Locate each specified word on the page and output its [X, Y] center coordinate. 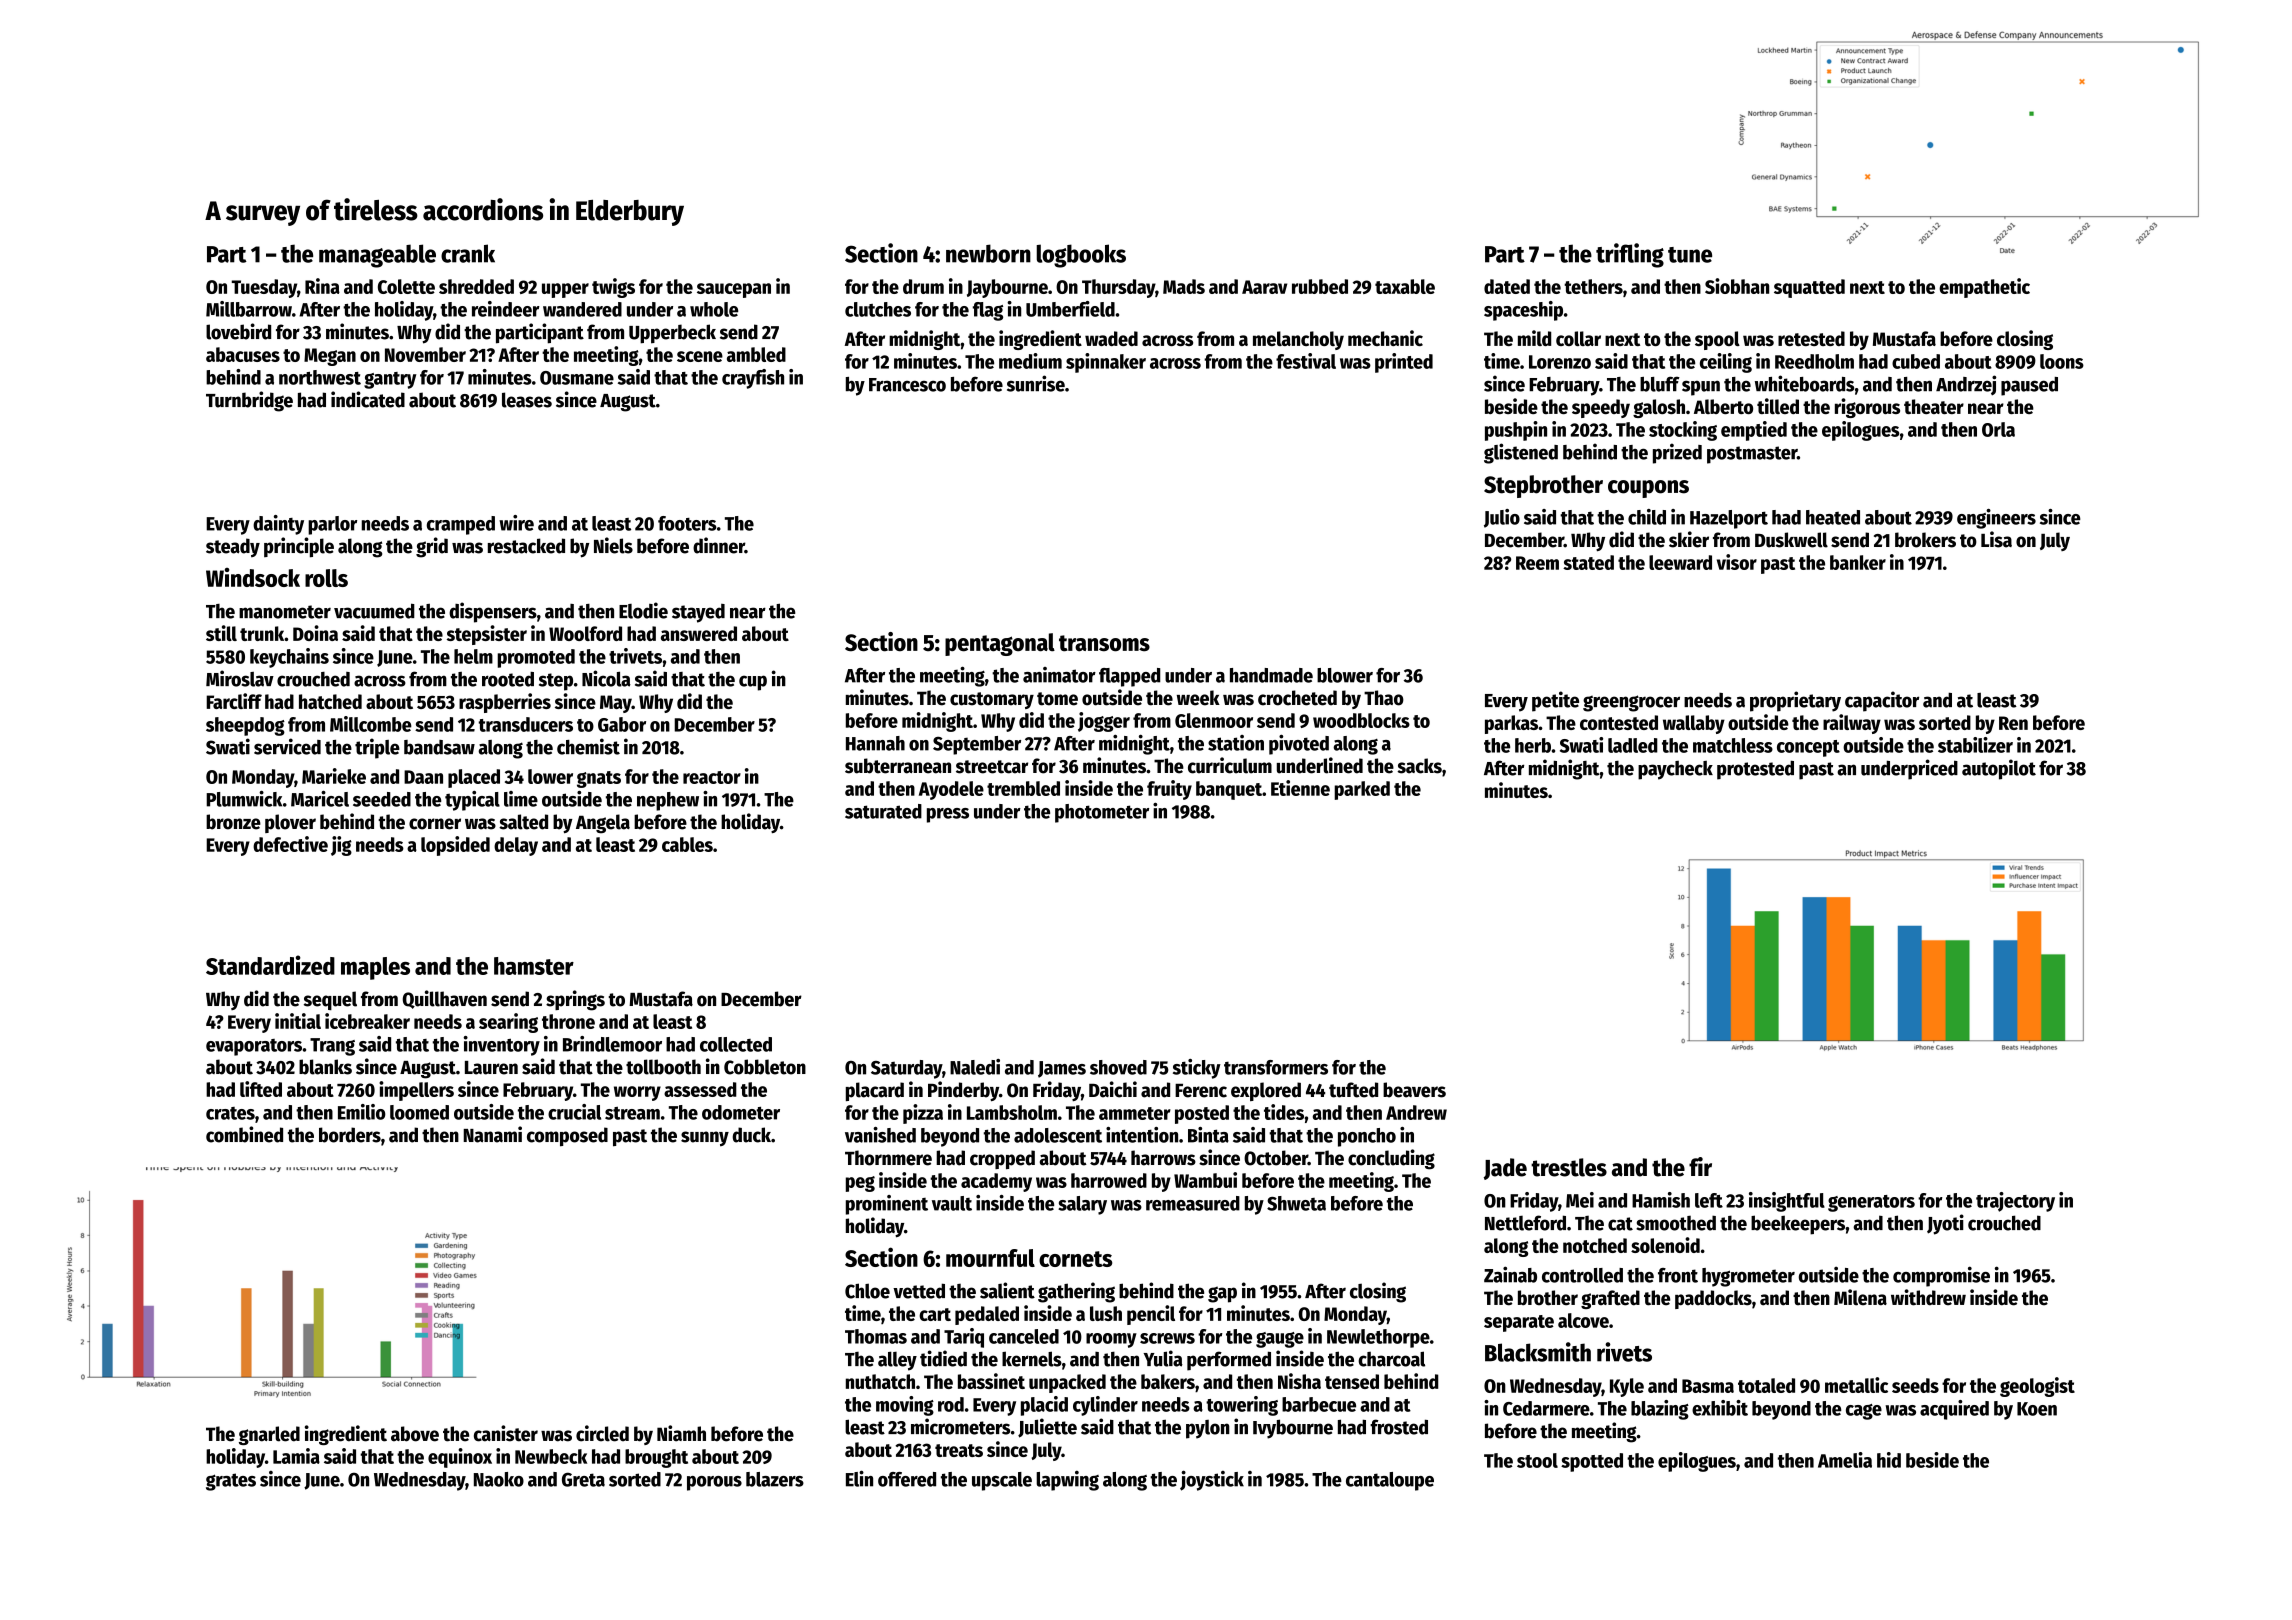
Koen [2037, 1409]
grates [231, 1482]
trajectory [2015, 1202]
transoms [1104, 643]
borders [350, 1135]
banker [1858, 562]
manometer [285, 612]
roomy [1111, 1340]
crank [468, 253]
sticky [1197, 1069]
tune [1690, 255]
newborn [988, 253]
